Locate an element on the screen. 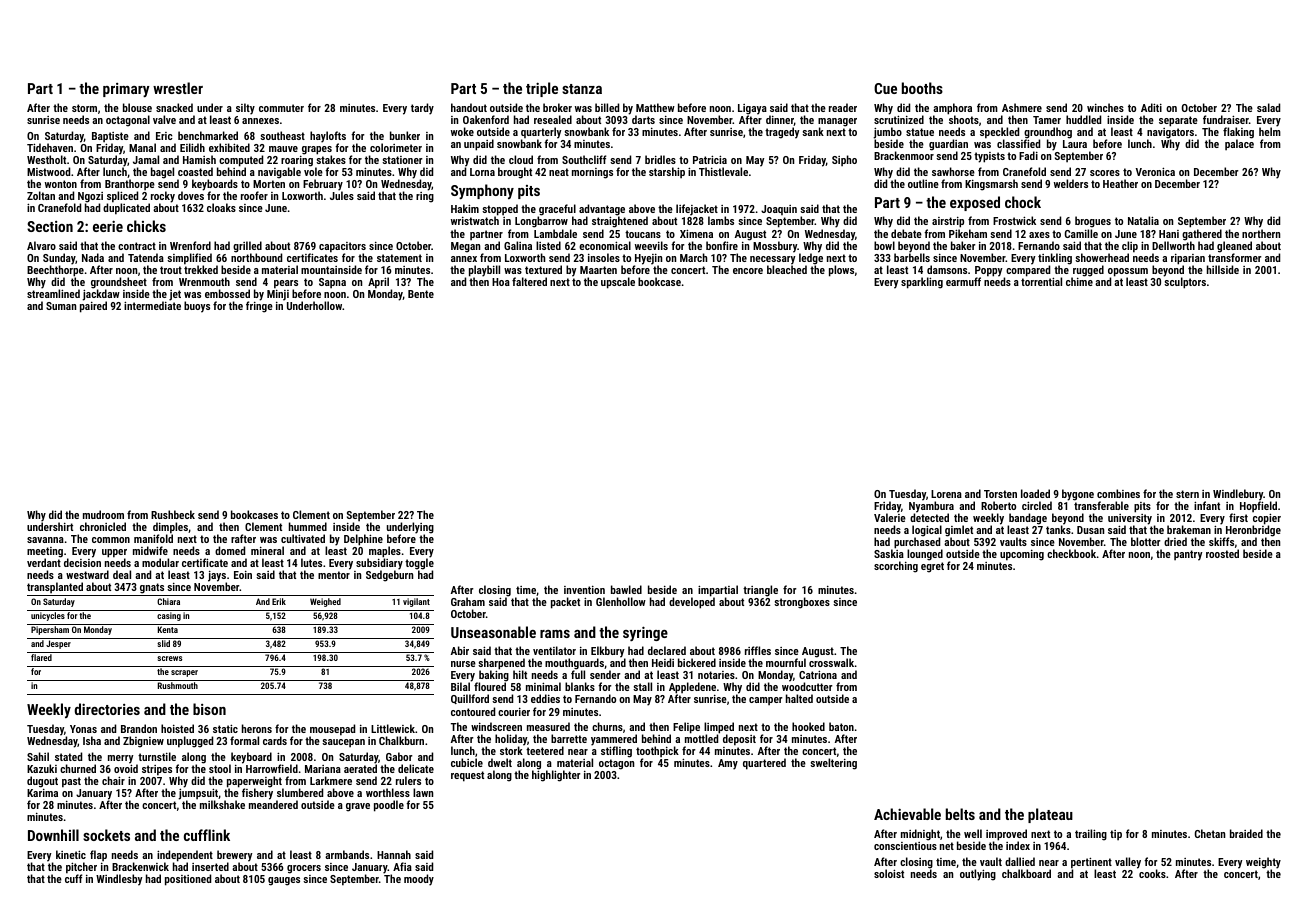 The width and height of the screenshot is (1308, 924). combines is located at coordinates (1118, 493).
